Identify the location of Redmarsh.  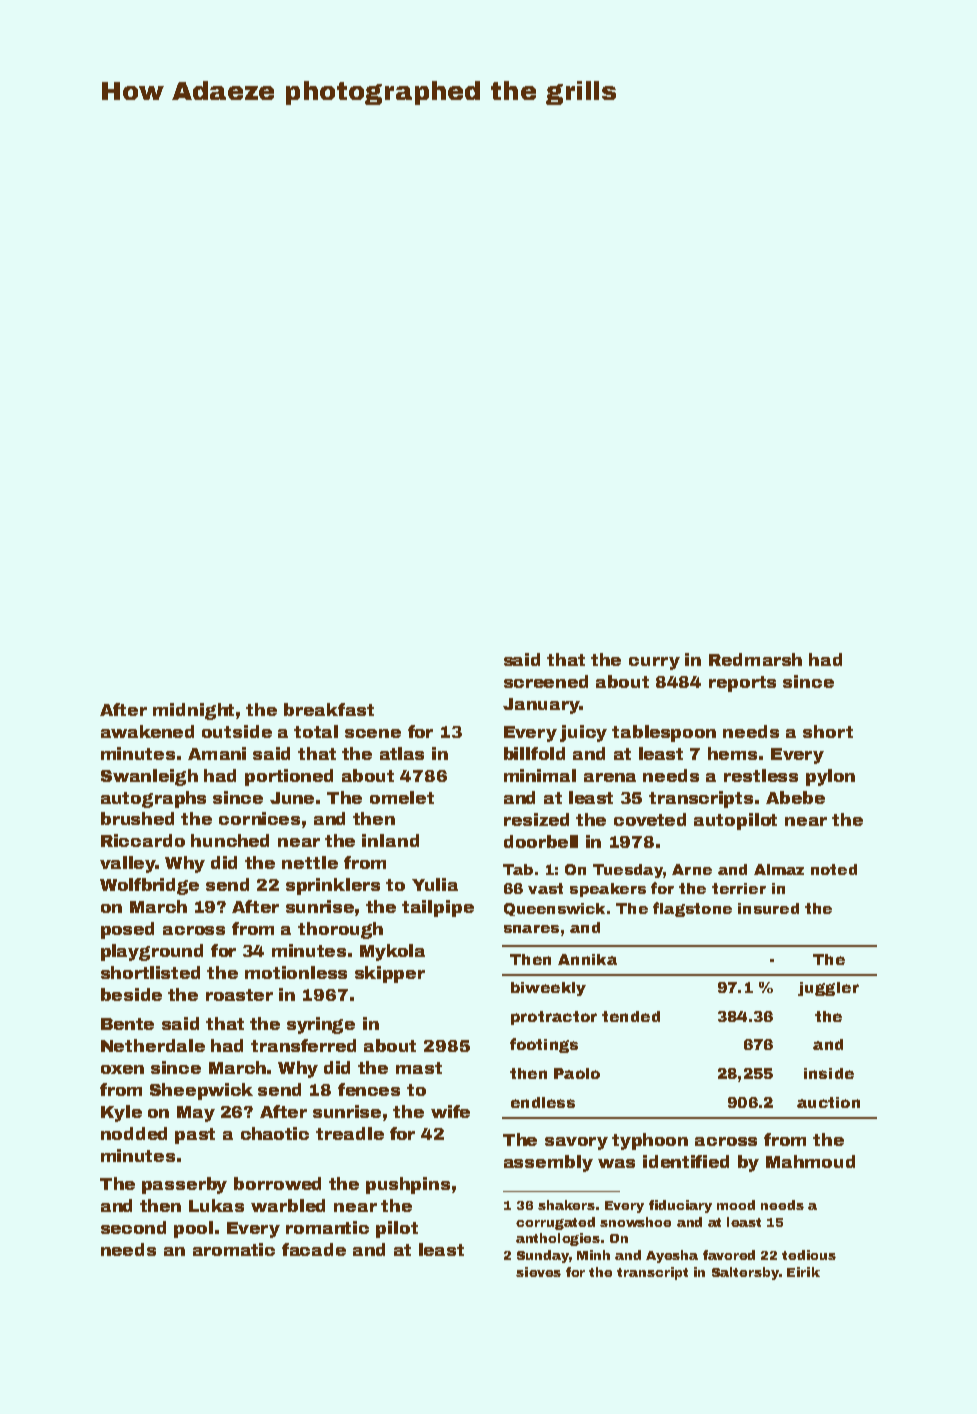
(755, 659).
